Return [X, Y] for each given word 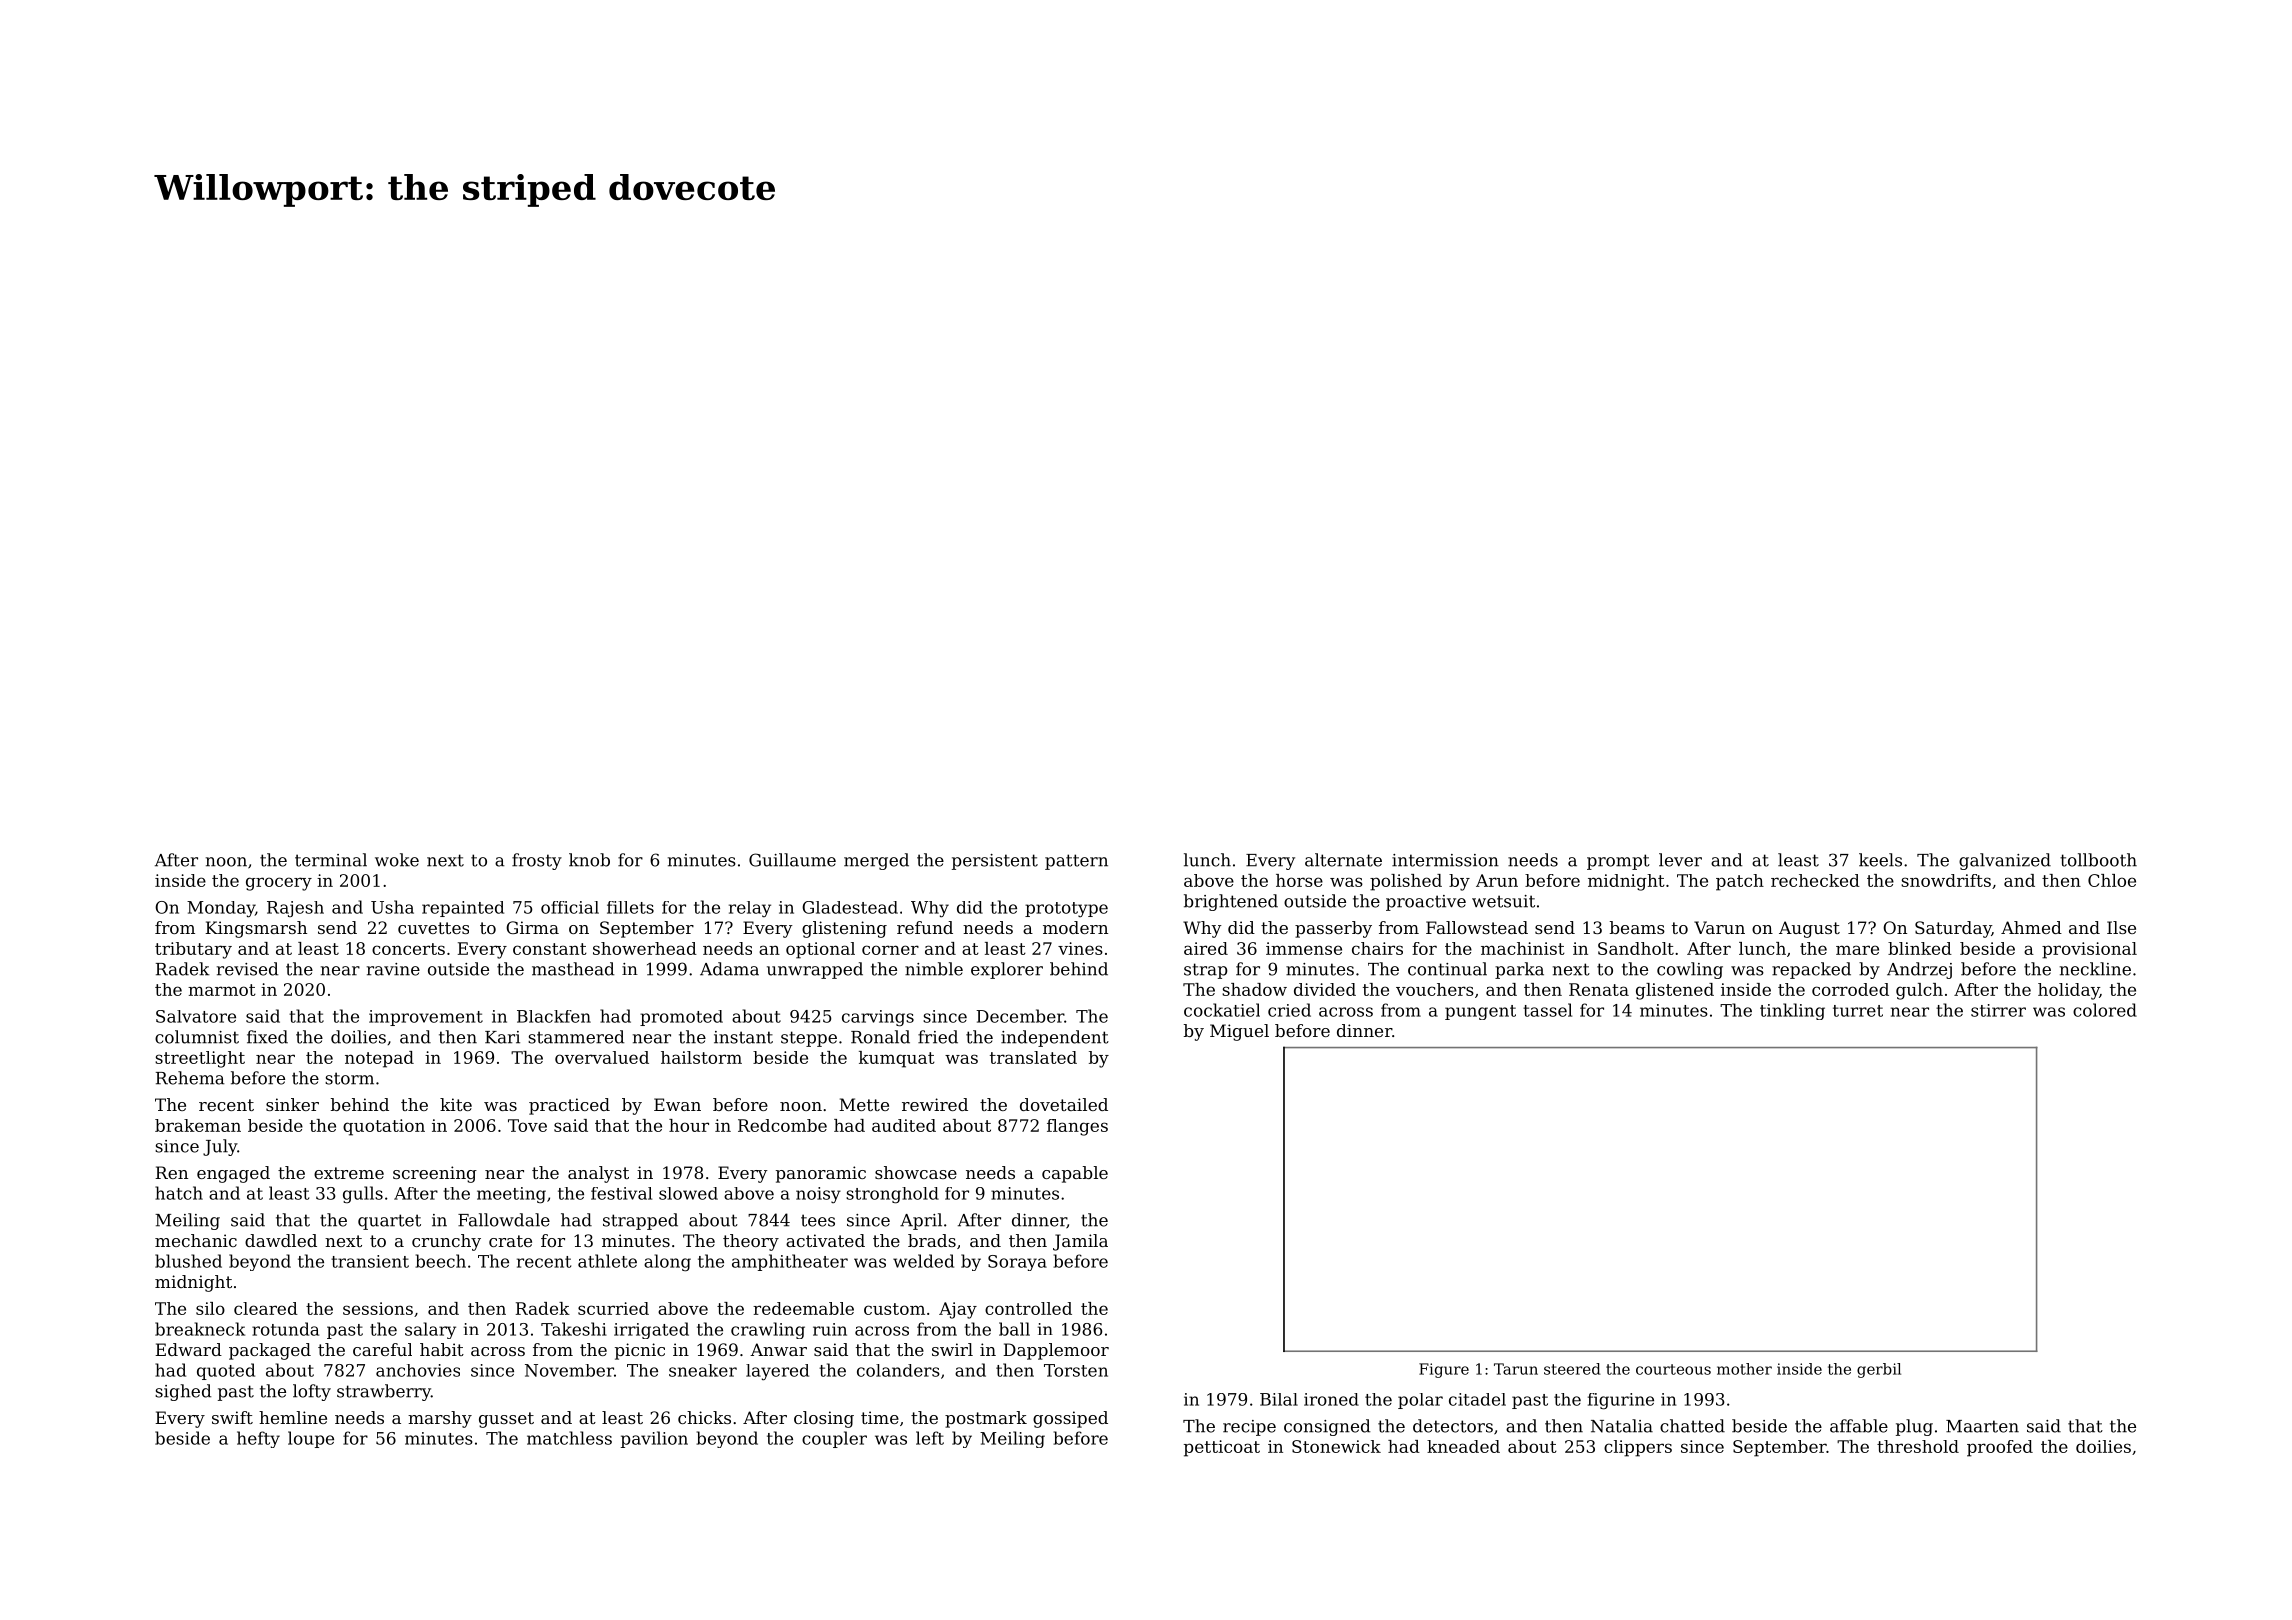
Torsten [1076, 1370]
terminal [331, 860]
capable [1075, 1174]
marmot [222, 990]
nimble [934, 969]
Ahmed [2031, 927]
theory [751, 1242]
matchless [569, 1438]
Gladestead [850, 907]
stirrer [1998, 1010]
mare [1857, 950]
